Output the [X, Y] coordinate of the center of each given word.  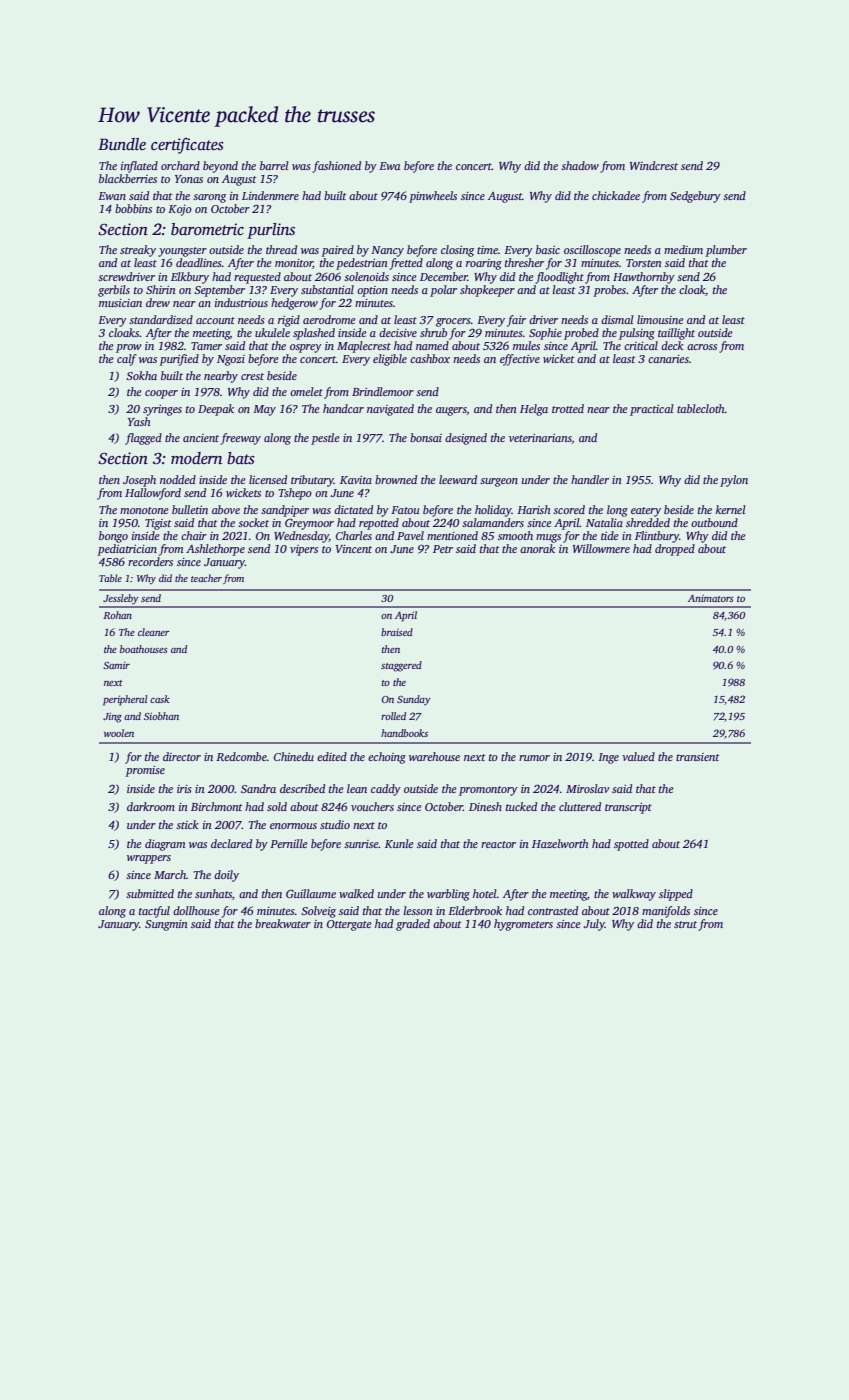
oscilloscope [592, 251]
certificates [187, 146]
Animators [711, 598]
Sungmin [166, 925]
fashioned [336, 167]
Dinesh [485, 806]
